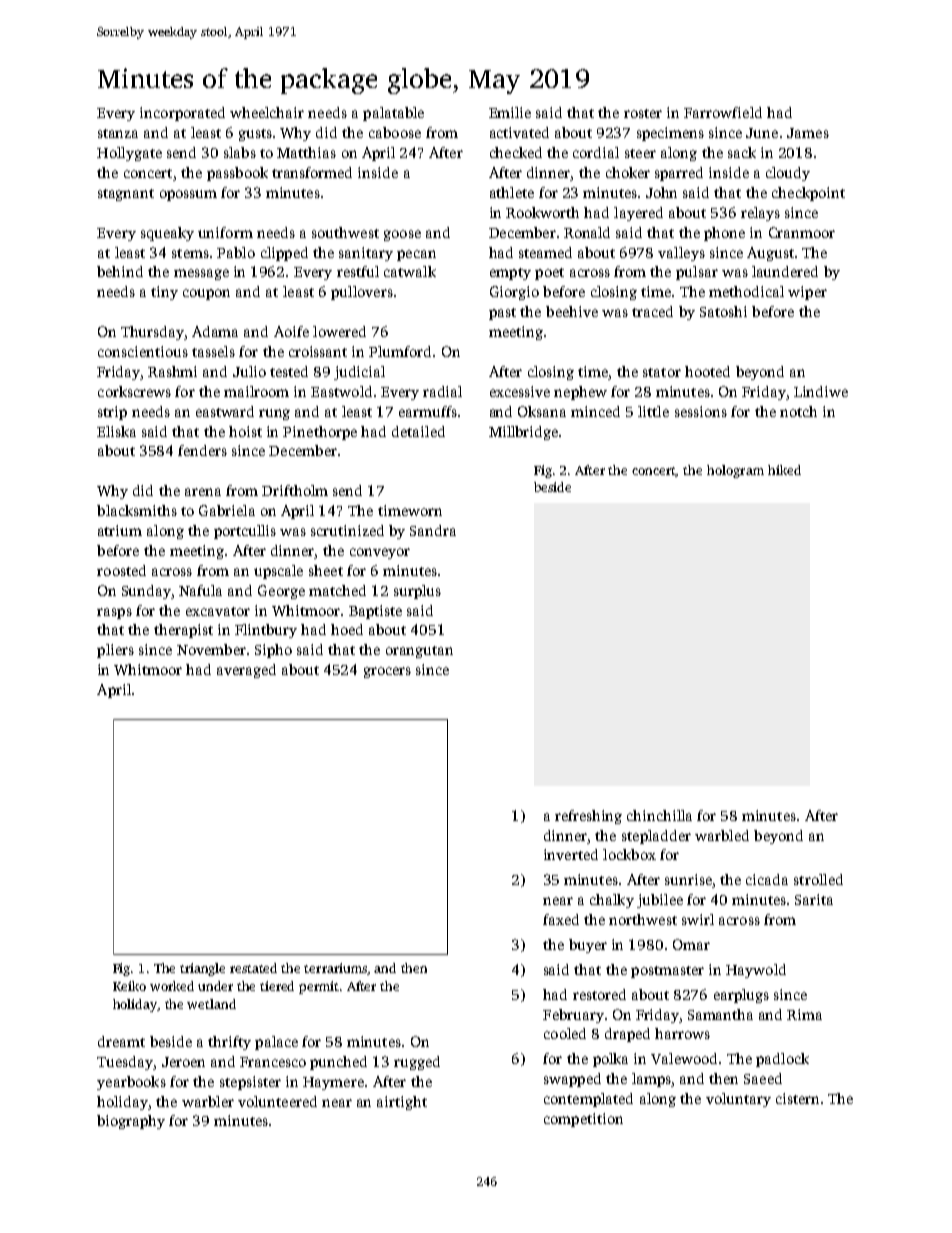 The width and height of the document is (952, 1233). Describe the element at coordinates (116, 431) in the document. I see `Eliska` at that location.
